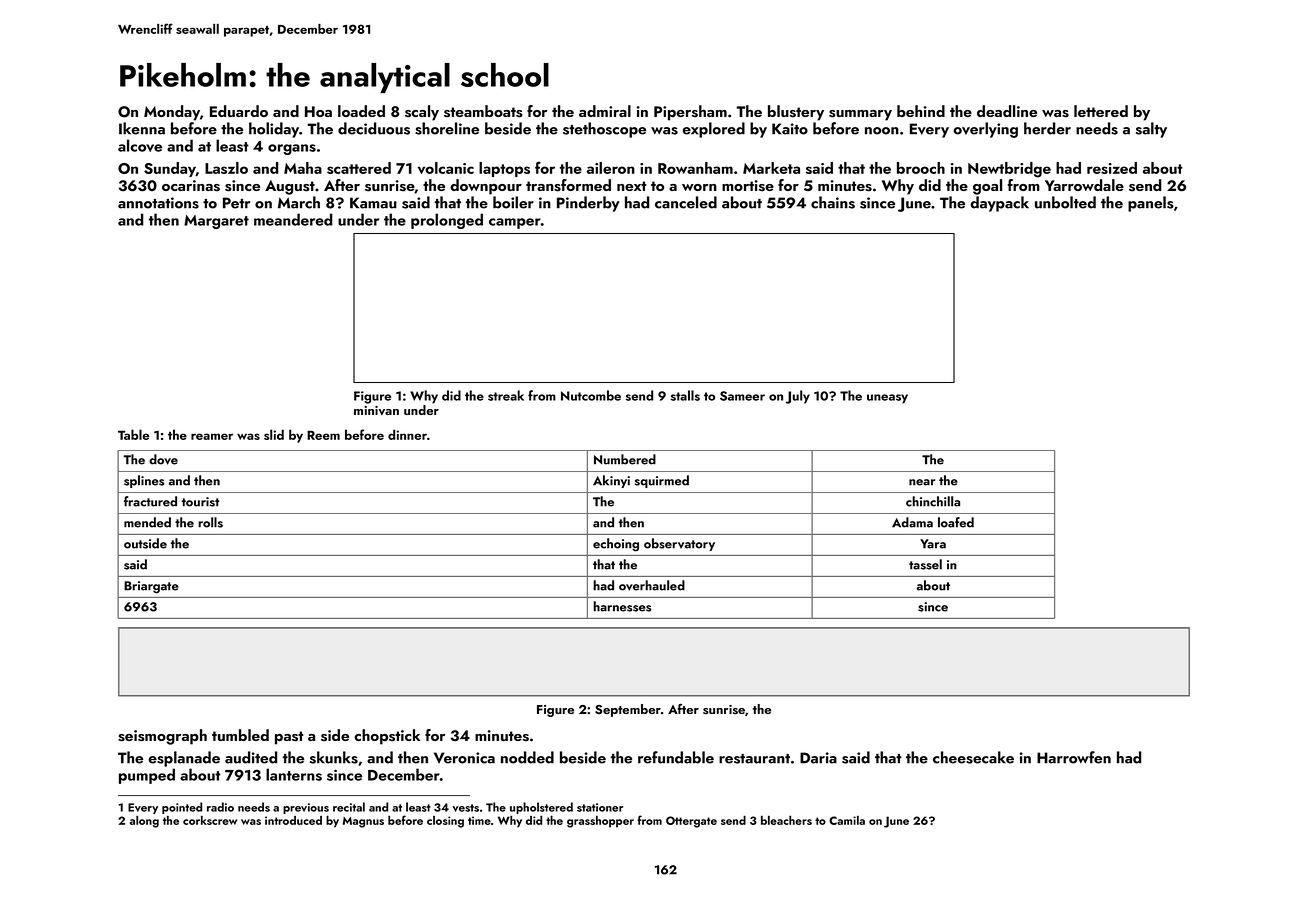 The image size is (1308, 924). What do you see at coordinates (796, 113) in the image?
I see `blustery` at bounding box center [796, 113].
